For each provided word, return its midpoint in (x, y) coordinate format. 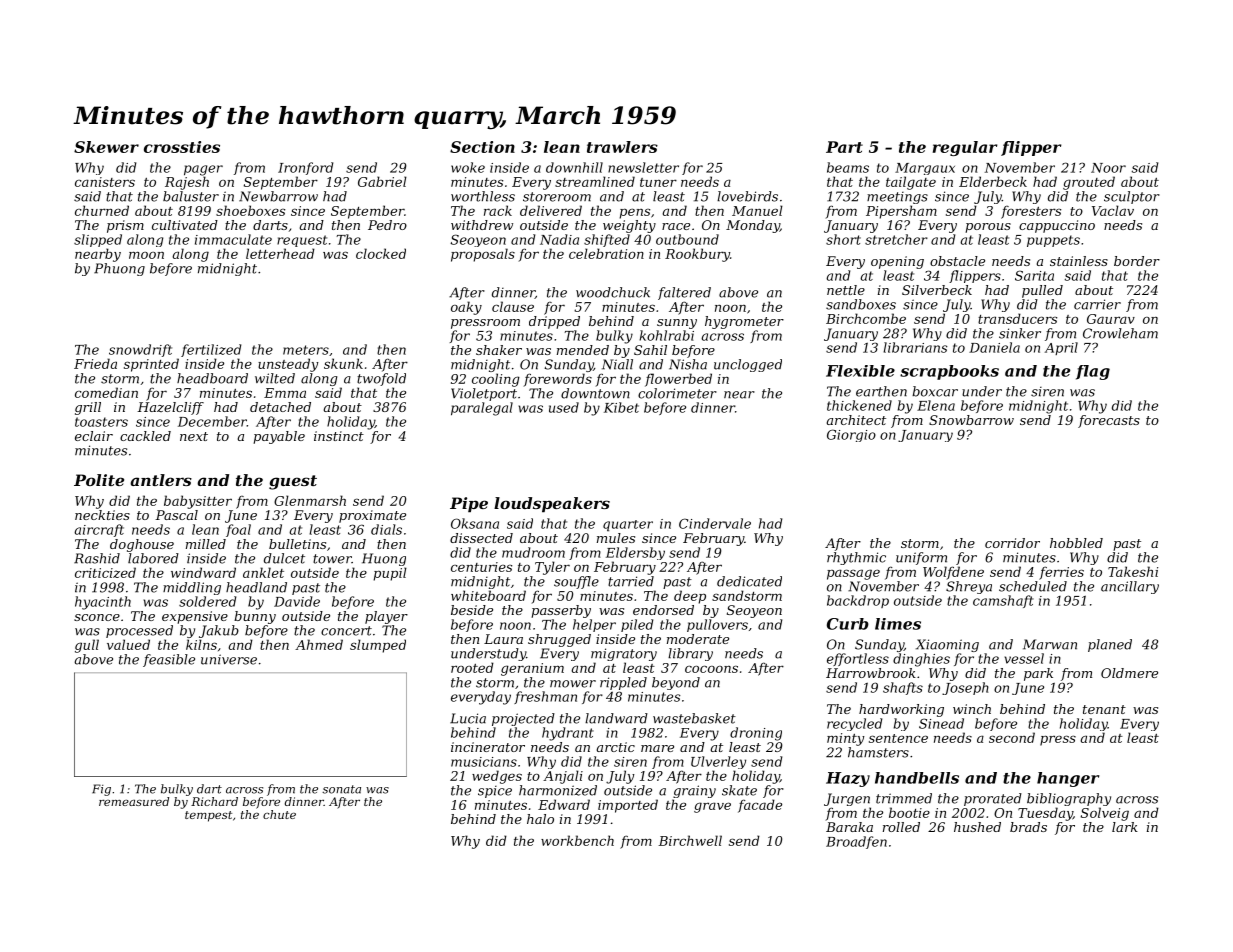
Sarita (1034, 275)
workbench (577, 840)
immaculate (233, 239)
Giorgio (851, 435)
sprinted (151, 365)
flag (1093, 372)
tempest (208, 816)
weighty (629, 226)
